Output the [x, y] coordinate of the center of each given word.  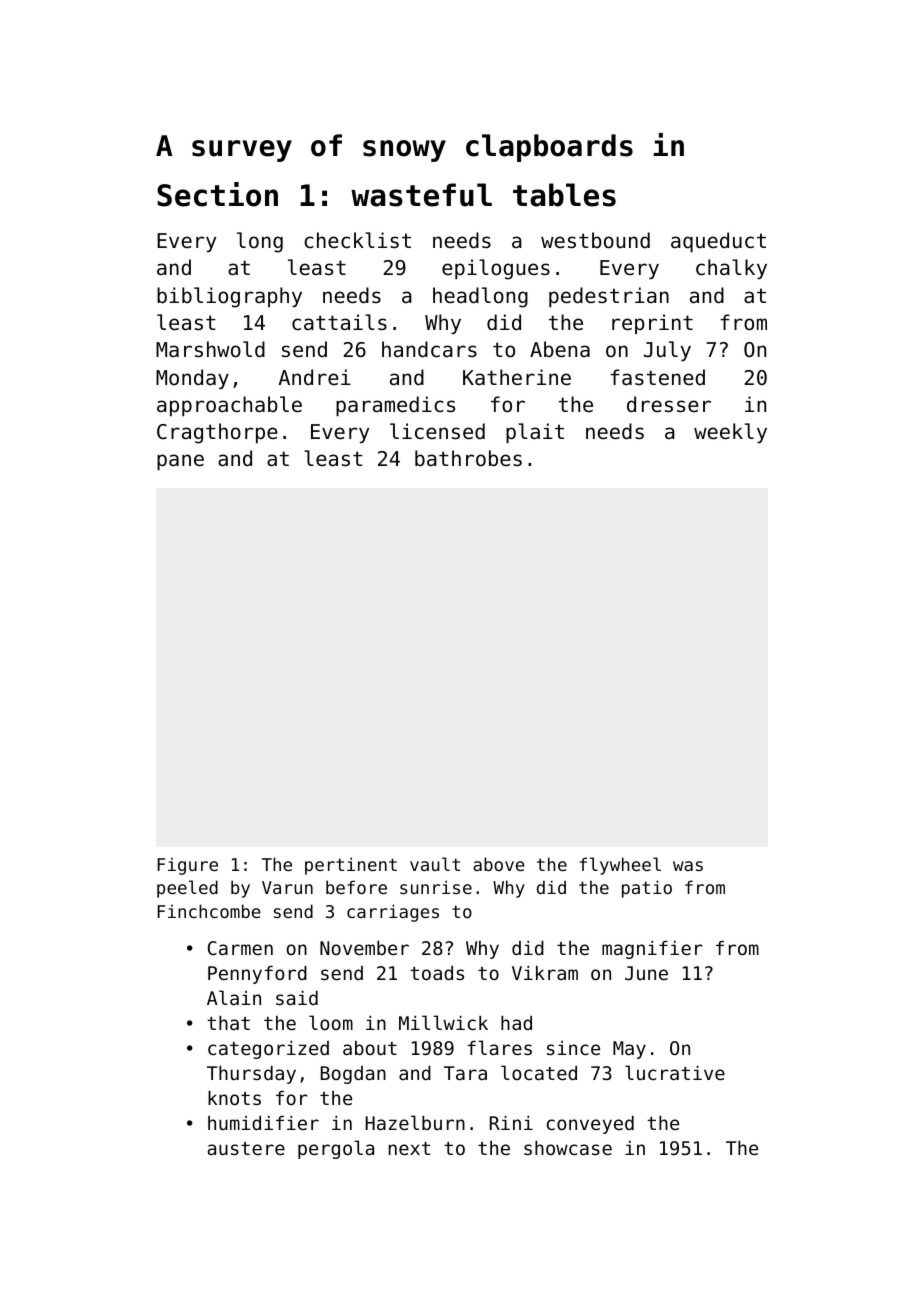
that [228, 1023]
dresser [669, 404]
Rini [511, 1123]
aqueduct [718, 242]
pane [180, 462]
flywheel [620, 866]
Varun [287, 887]
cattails [339, 322]
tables [564, 195]
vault [435, 864]
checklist [357, 240]
